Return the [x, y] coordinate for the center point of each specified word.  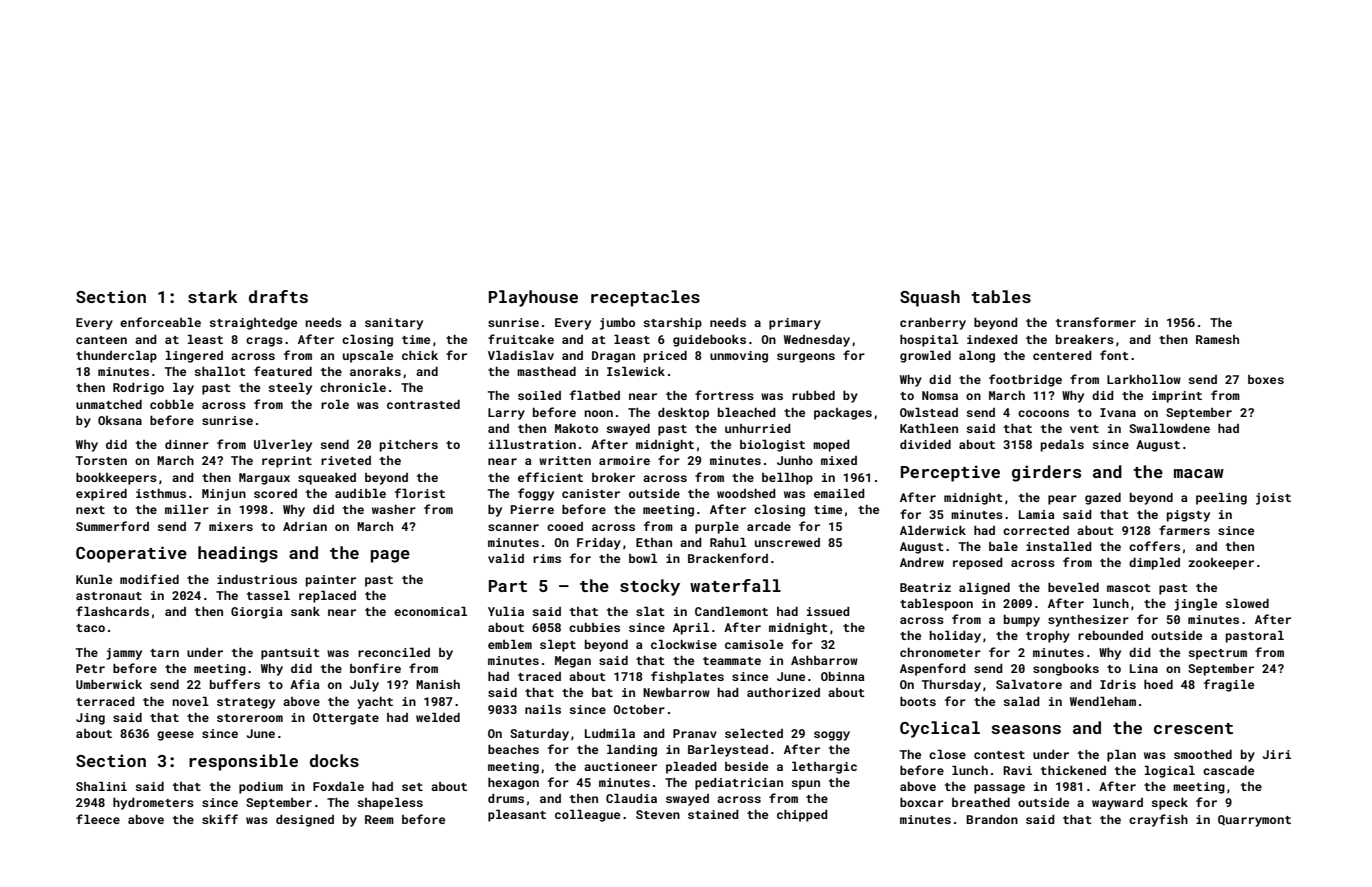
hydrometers [153, 804]
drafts [278, 296]
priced [665, 357]
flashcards [112, 611]
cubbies [594, 627]
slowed [1247, 603]
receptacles [645, 298]
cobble [172, 404]
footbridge [1025, 380]
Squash [930, 298]
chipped [802, 816]
